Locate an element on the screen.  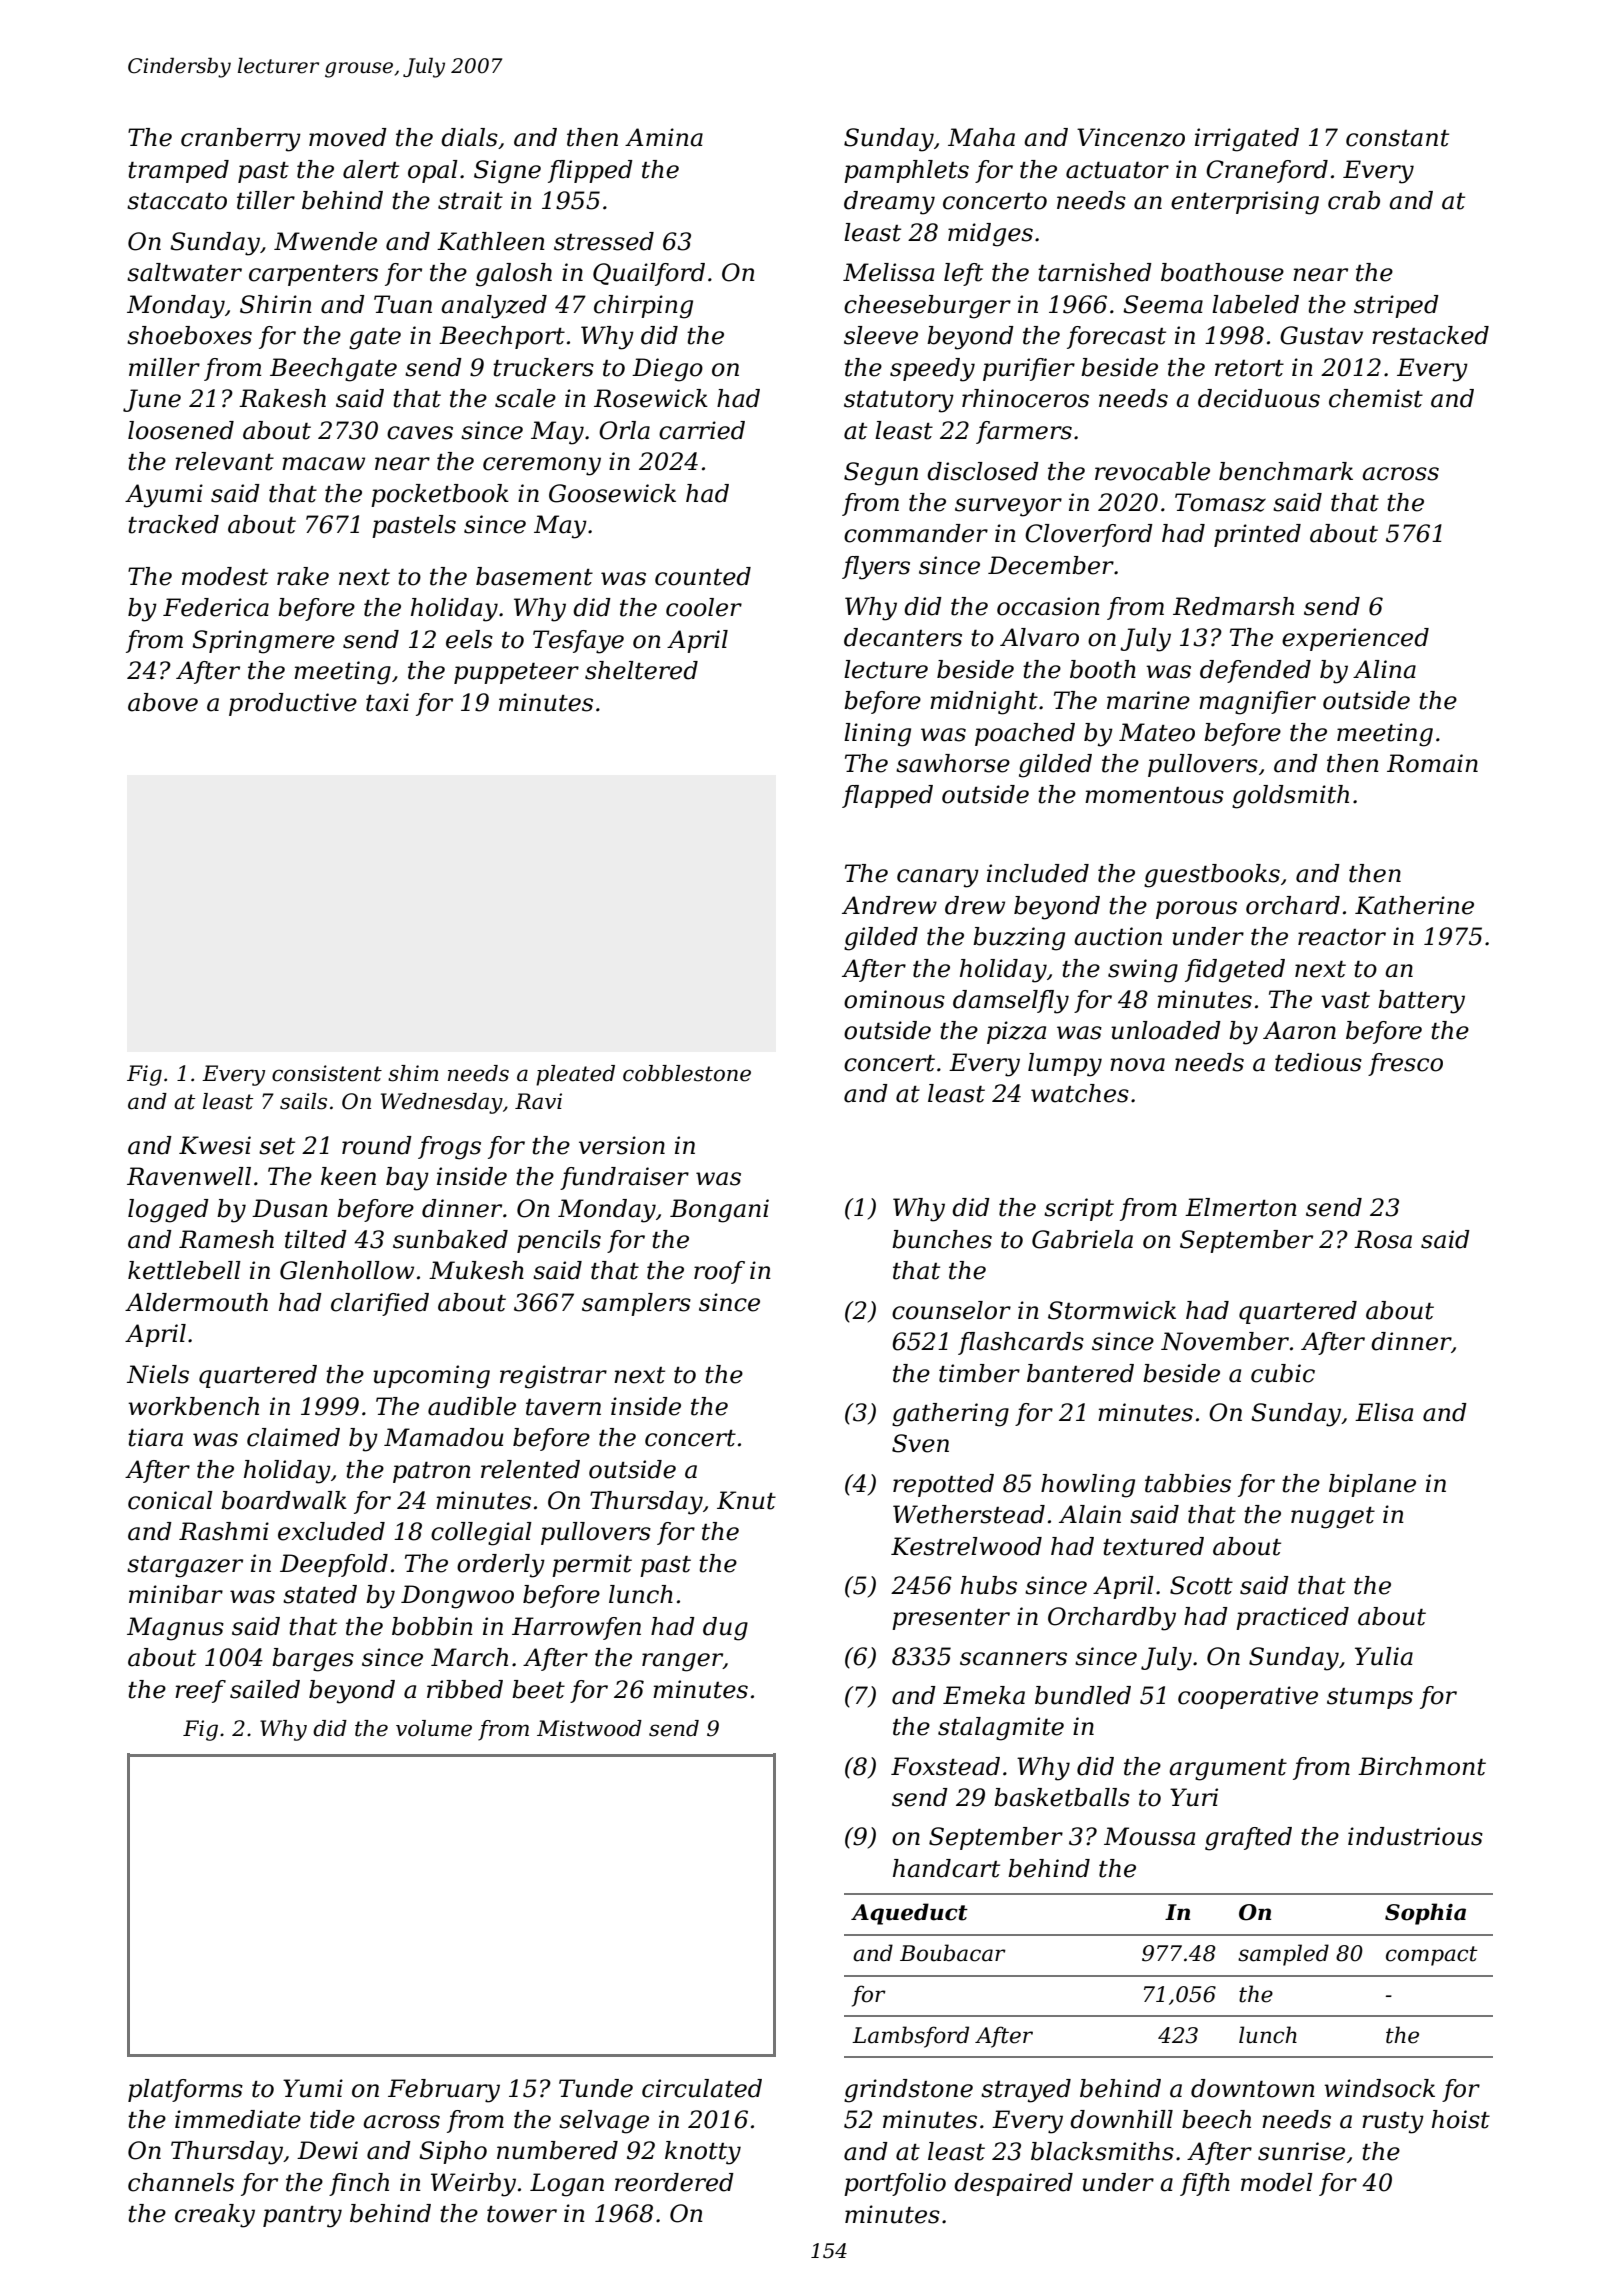
Katherine is located at coordinates (1414, 905).
